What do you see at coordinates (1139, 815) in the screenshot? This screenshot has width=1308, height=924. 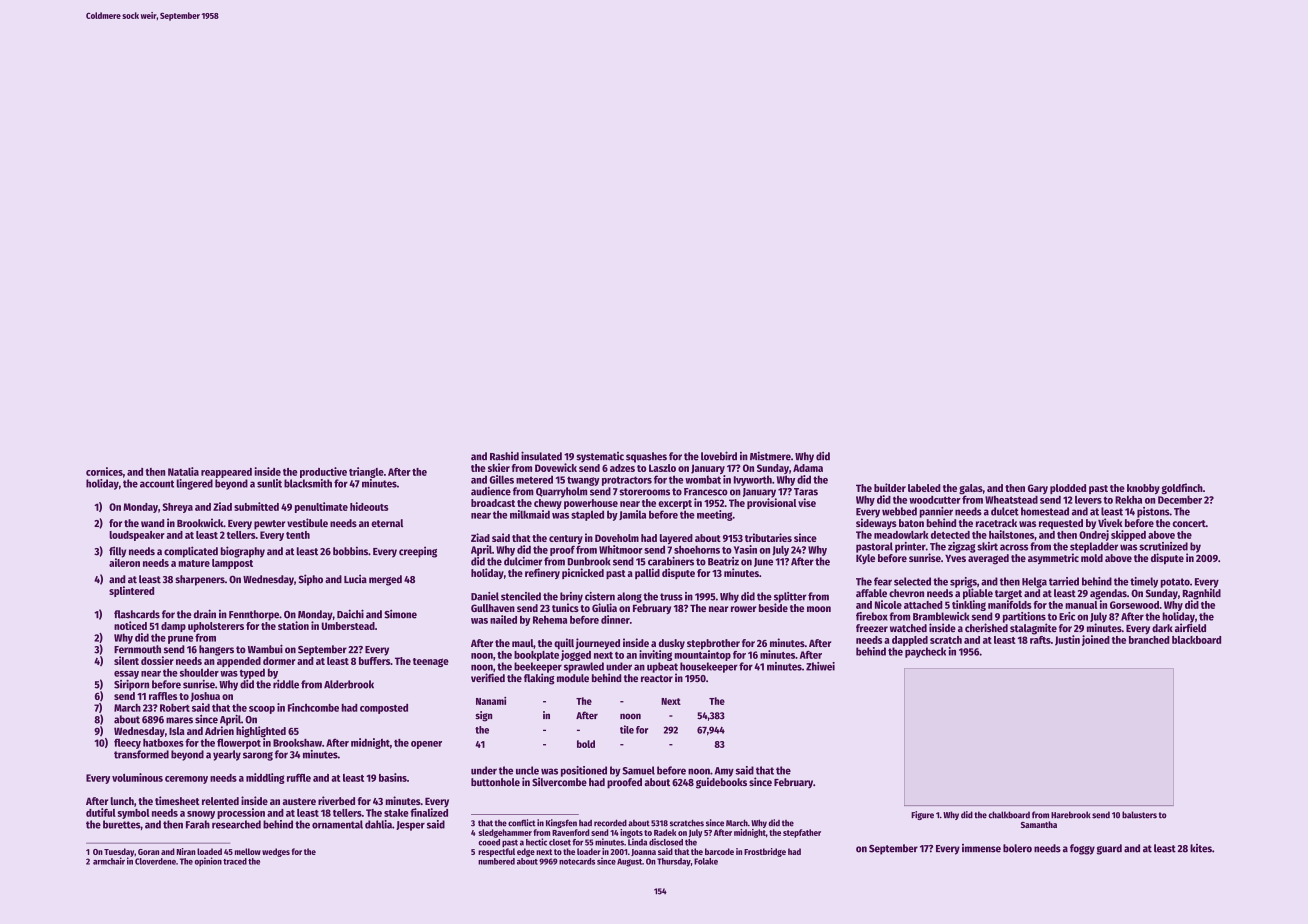 I see `balusters` at bounding box center [1139, 815].
